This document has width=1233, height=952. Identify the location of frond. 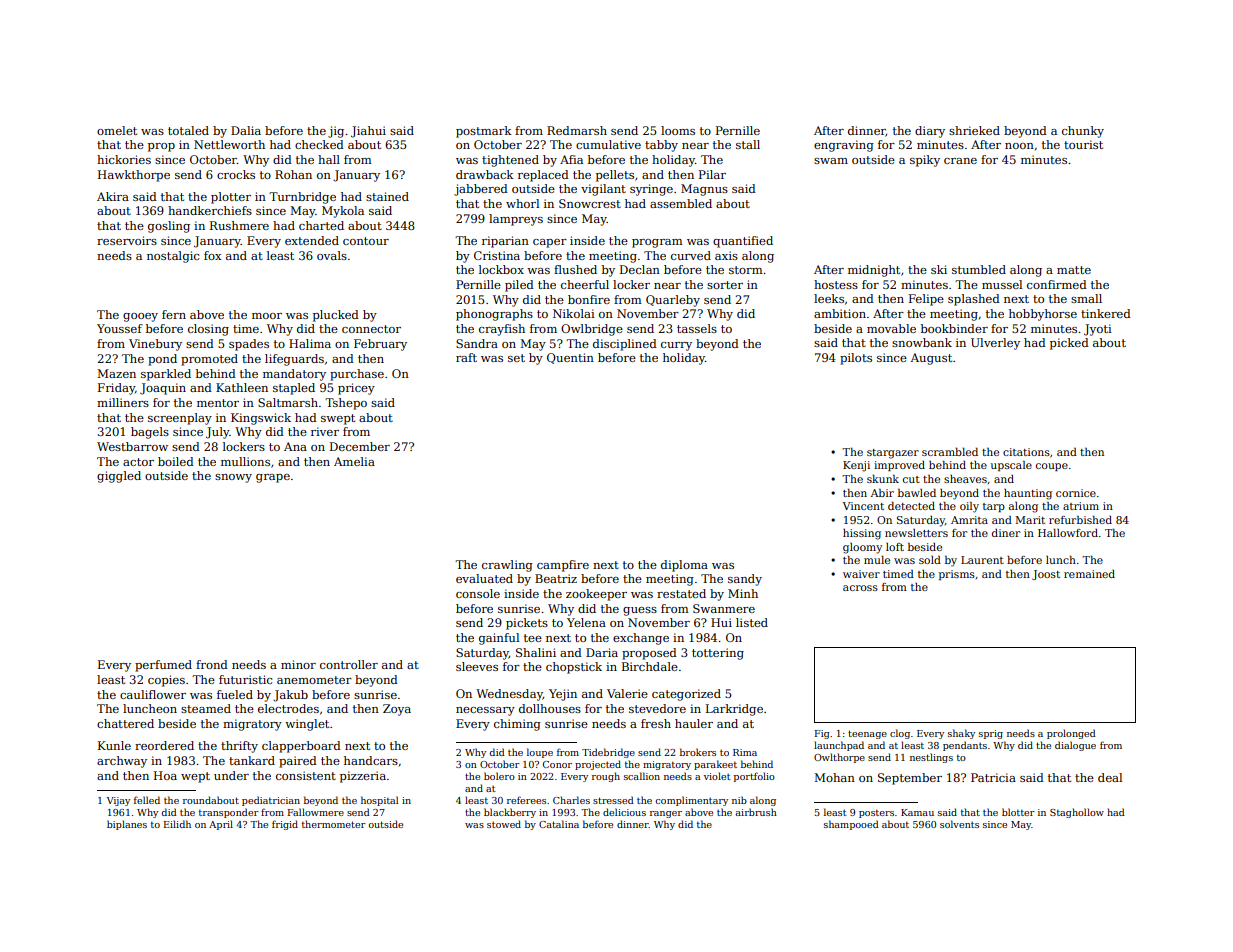
(212, 664).
